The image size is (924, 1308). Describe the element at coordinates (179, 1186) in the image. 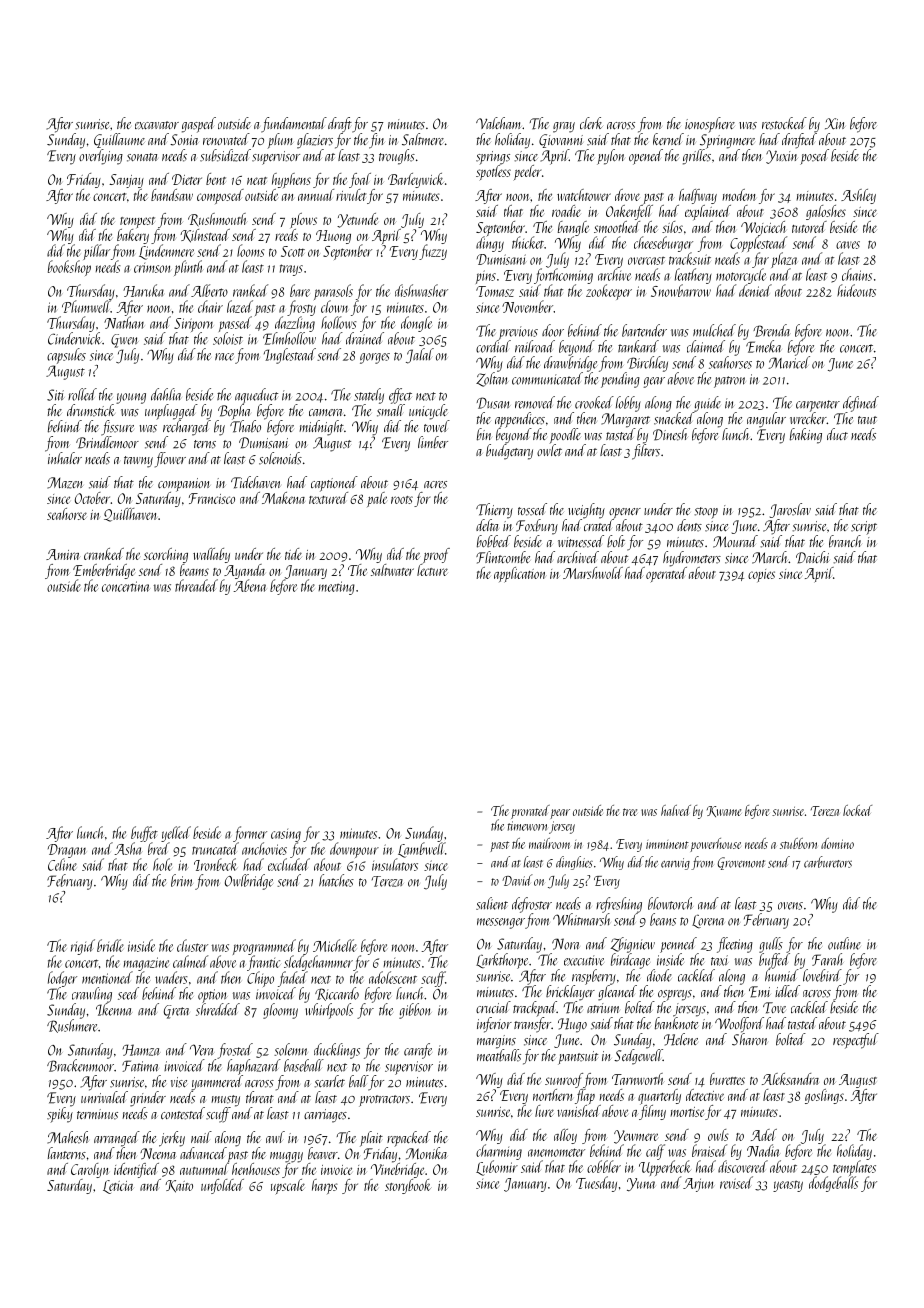

I see `Kaito` at that location.
